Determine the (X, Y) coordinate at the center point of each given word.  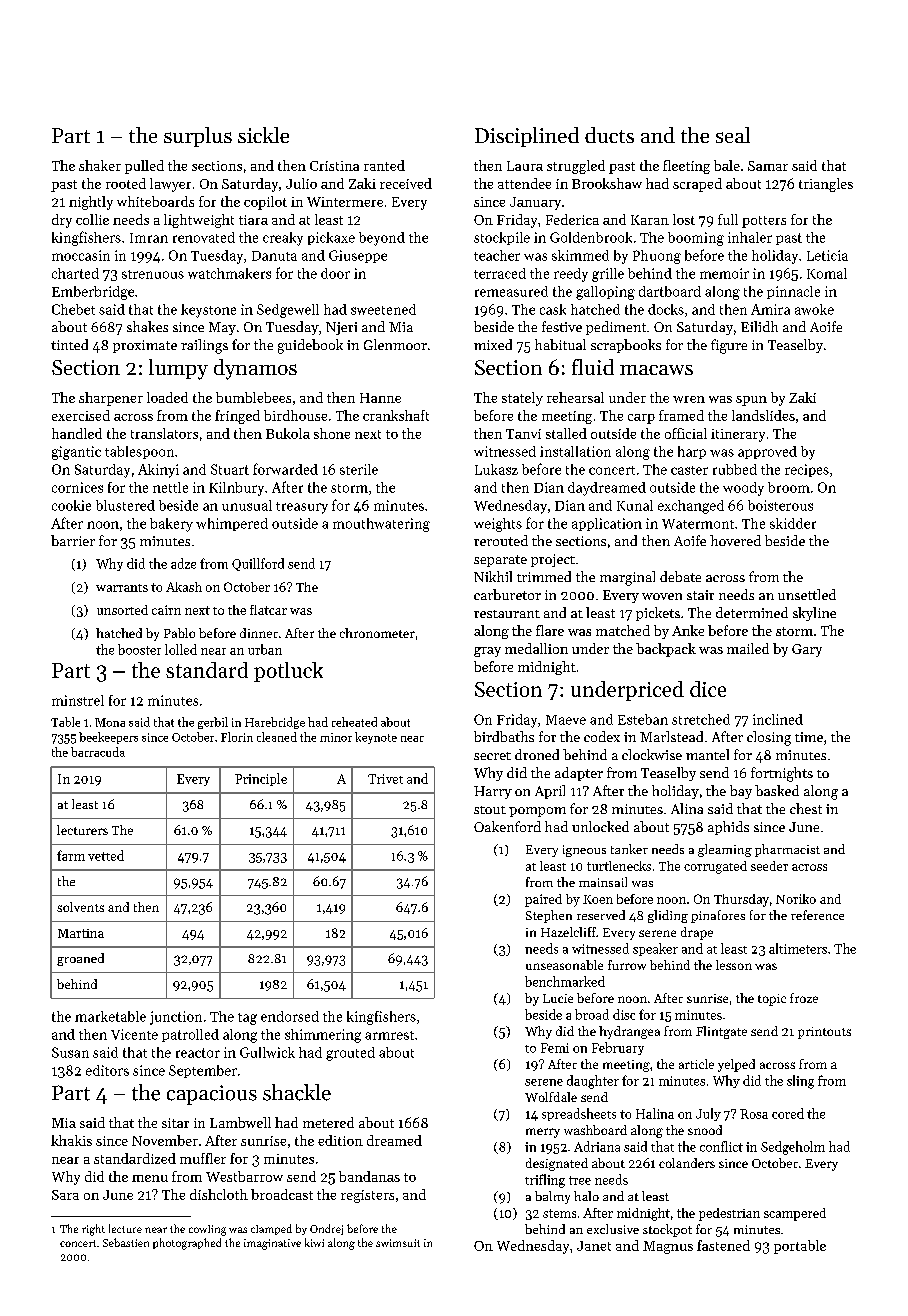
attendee (524, 183)
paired (543, 900)
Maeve (566, 720)
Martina (81, 933)
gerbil (213, 723)
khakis (71, 1140)
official (686, 433)
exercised (81, 415)
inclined (778, 719)
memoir (724, 273)
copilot (265, 203)
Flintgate (721, 1032)
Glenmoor (395, 344)
